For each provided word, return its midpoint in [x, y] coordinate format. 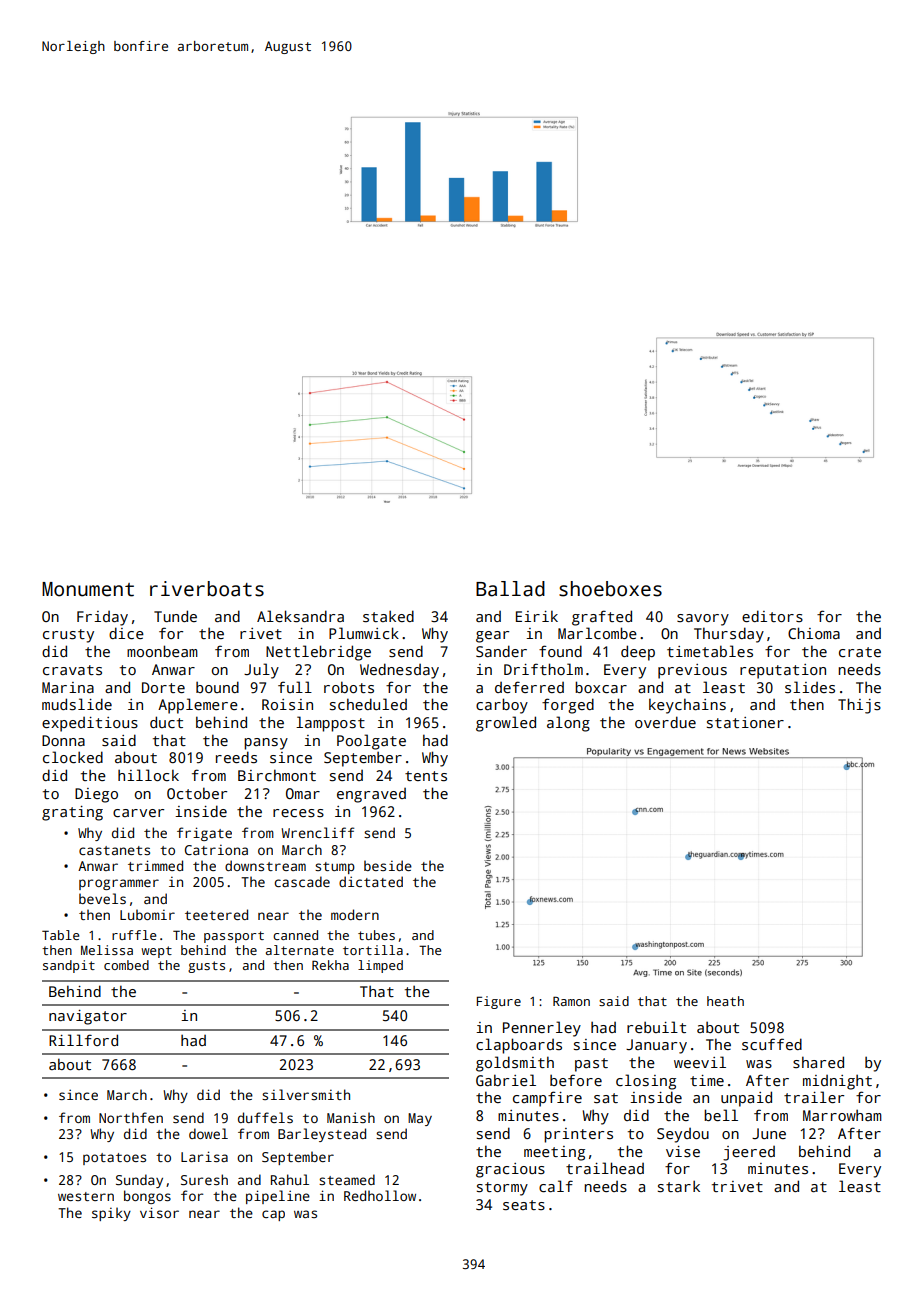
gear [492, 637]
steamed [347, 1179]
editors [772, 616]
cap [273, 1215]
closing [646, 1082]
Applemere [198, 706]
